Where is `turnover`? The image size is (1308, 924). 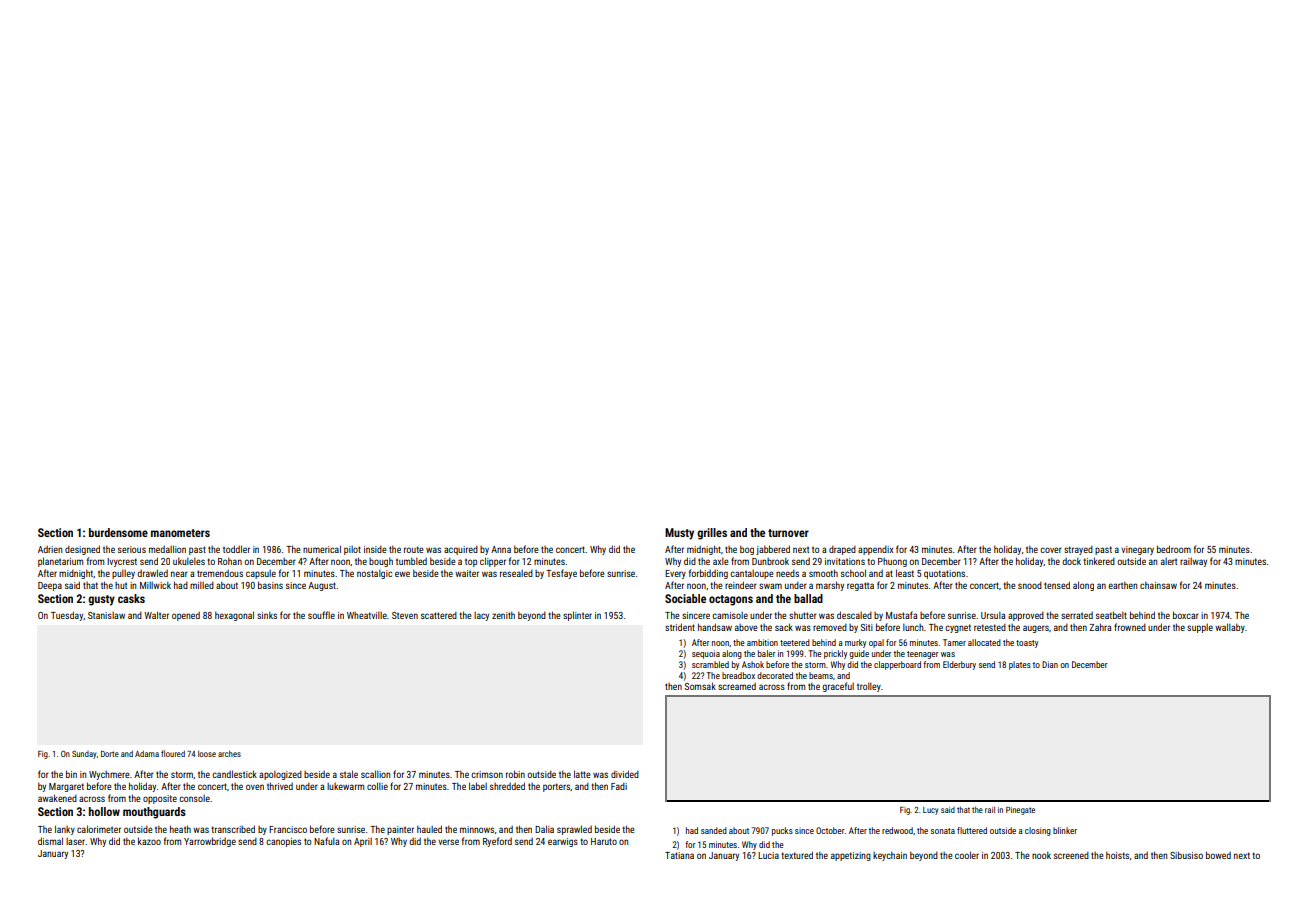
turnover is located at coordinates (788, 533).
